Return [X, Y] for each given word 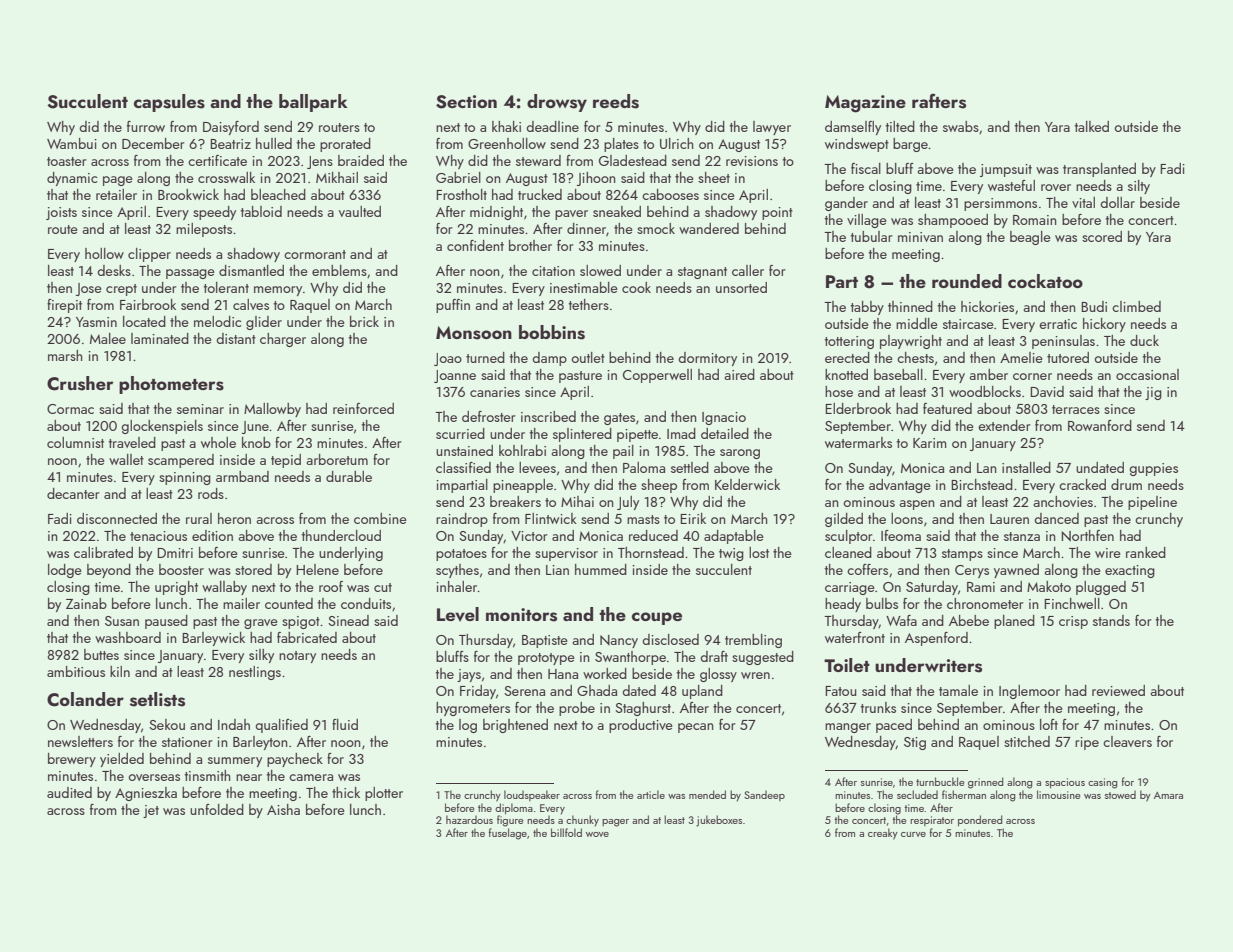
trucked [540, 194]
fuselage [508, 834]
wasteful [1011, 185]
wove [597, 834]
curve [913, 834]
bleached [278, 194]
